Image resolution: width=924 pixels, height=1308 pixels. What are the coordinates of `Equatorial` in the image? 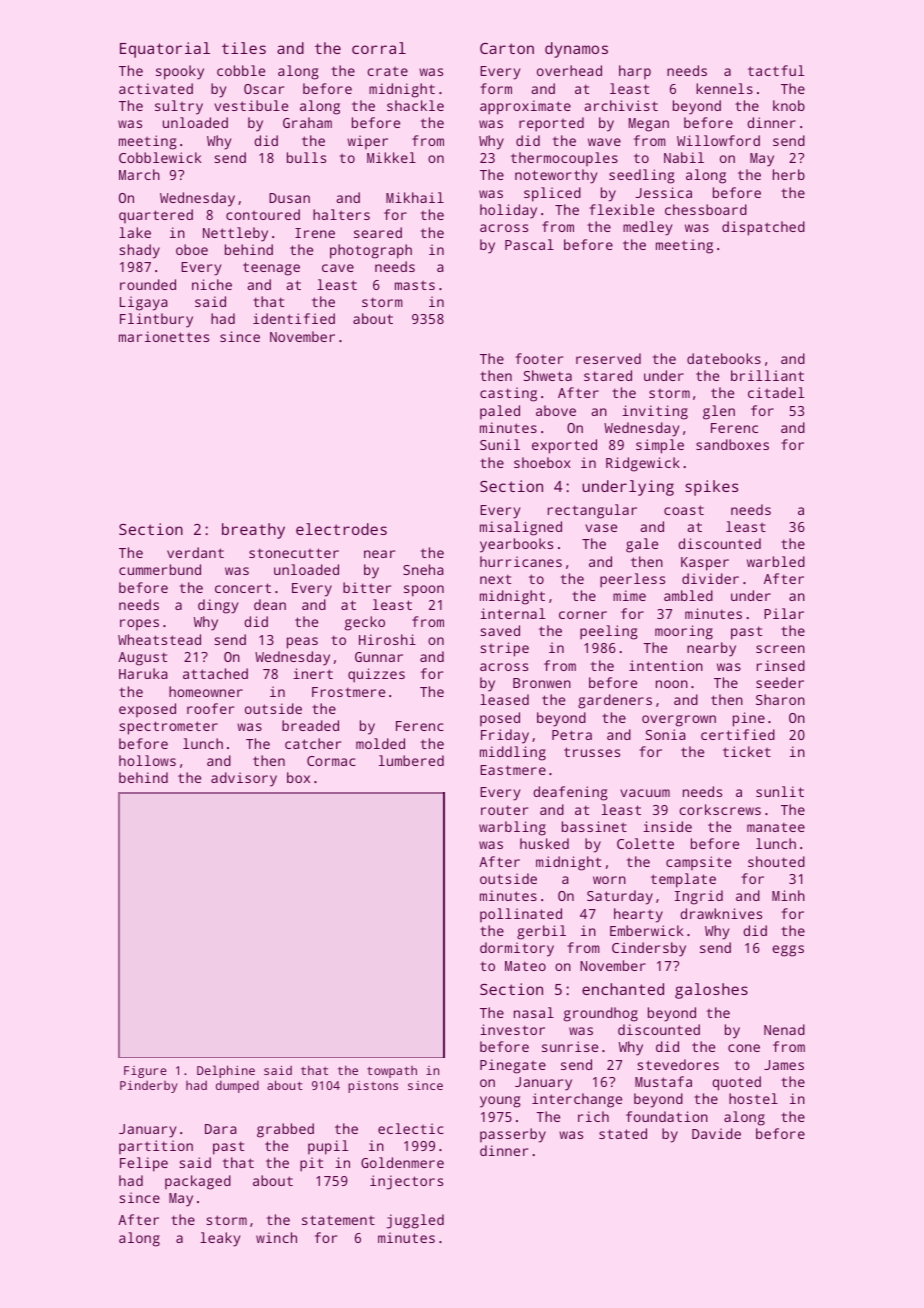 It's located at (165, 50).
